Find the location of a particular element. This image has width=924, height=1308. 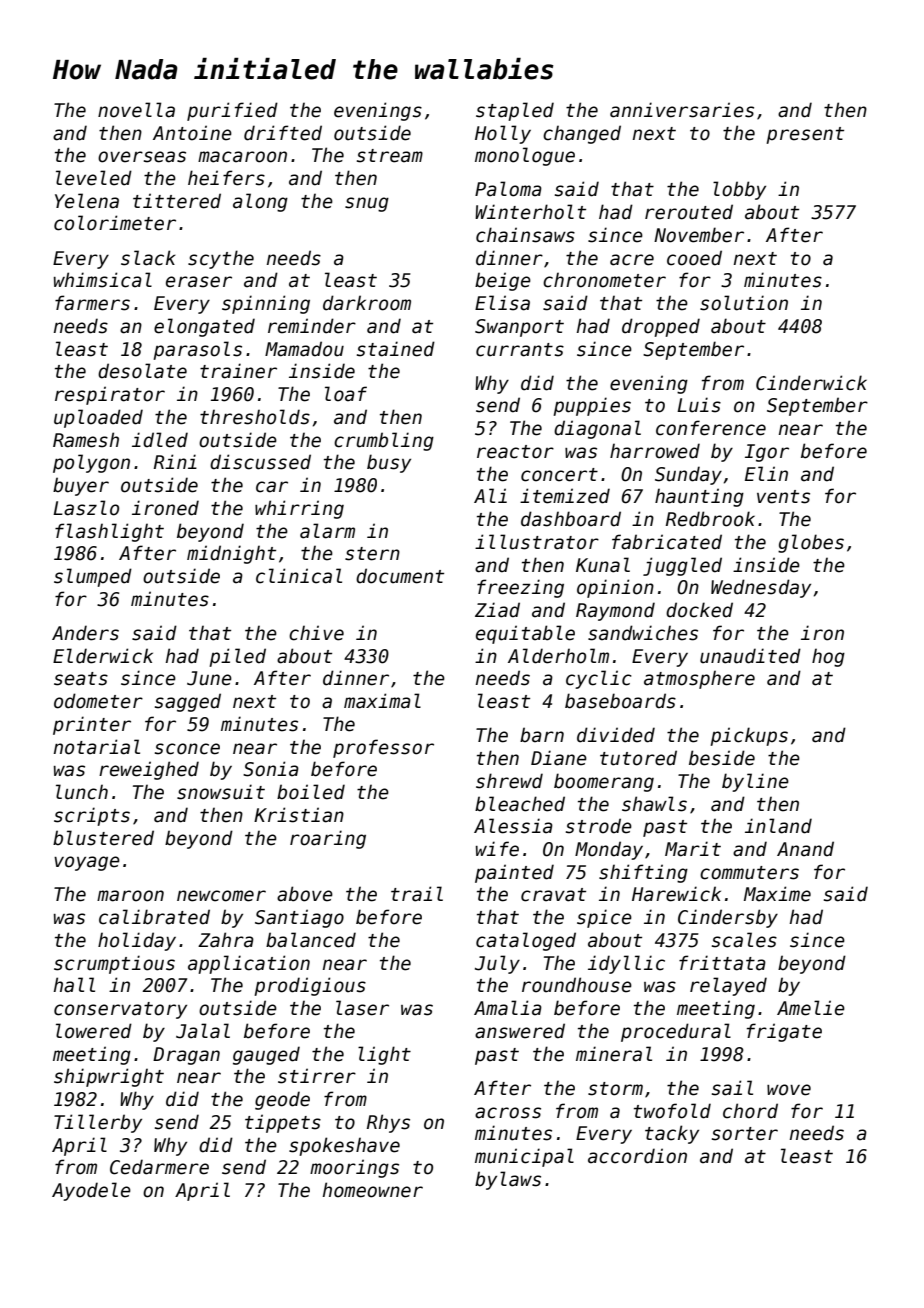

farmers is located at coordinates (92, 303).
